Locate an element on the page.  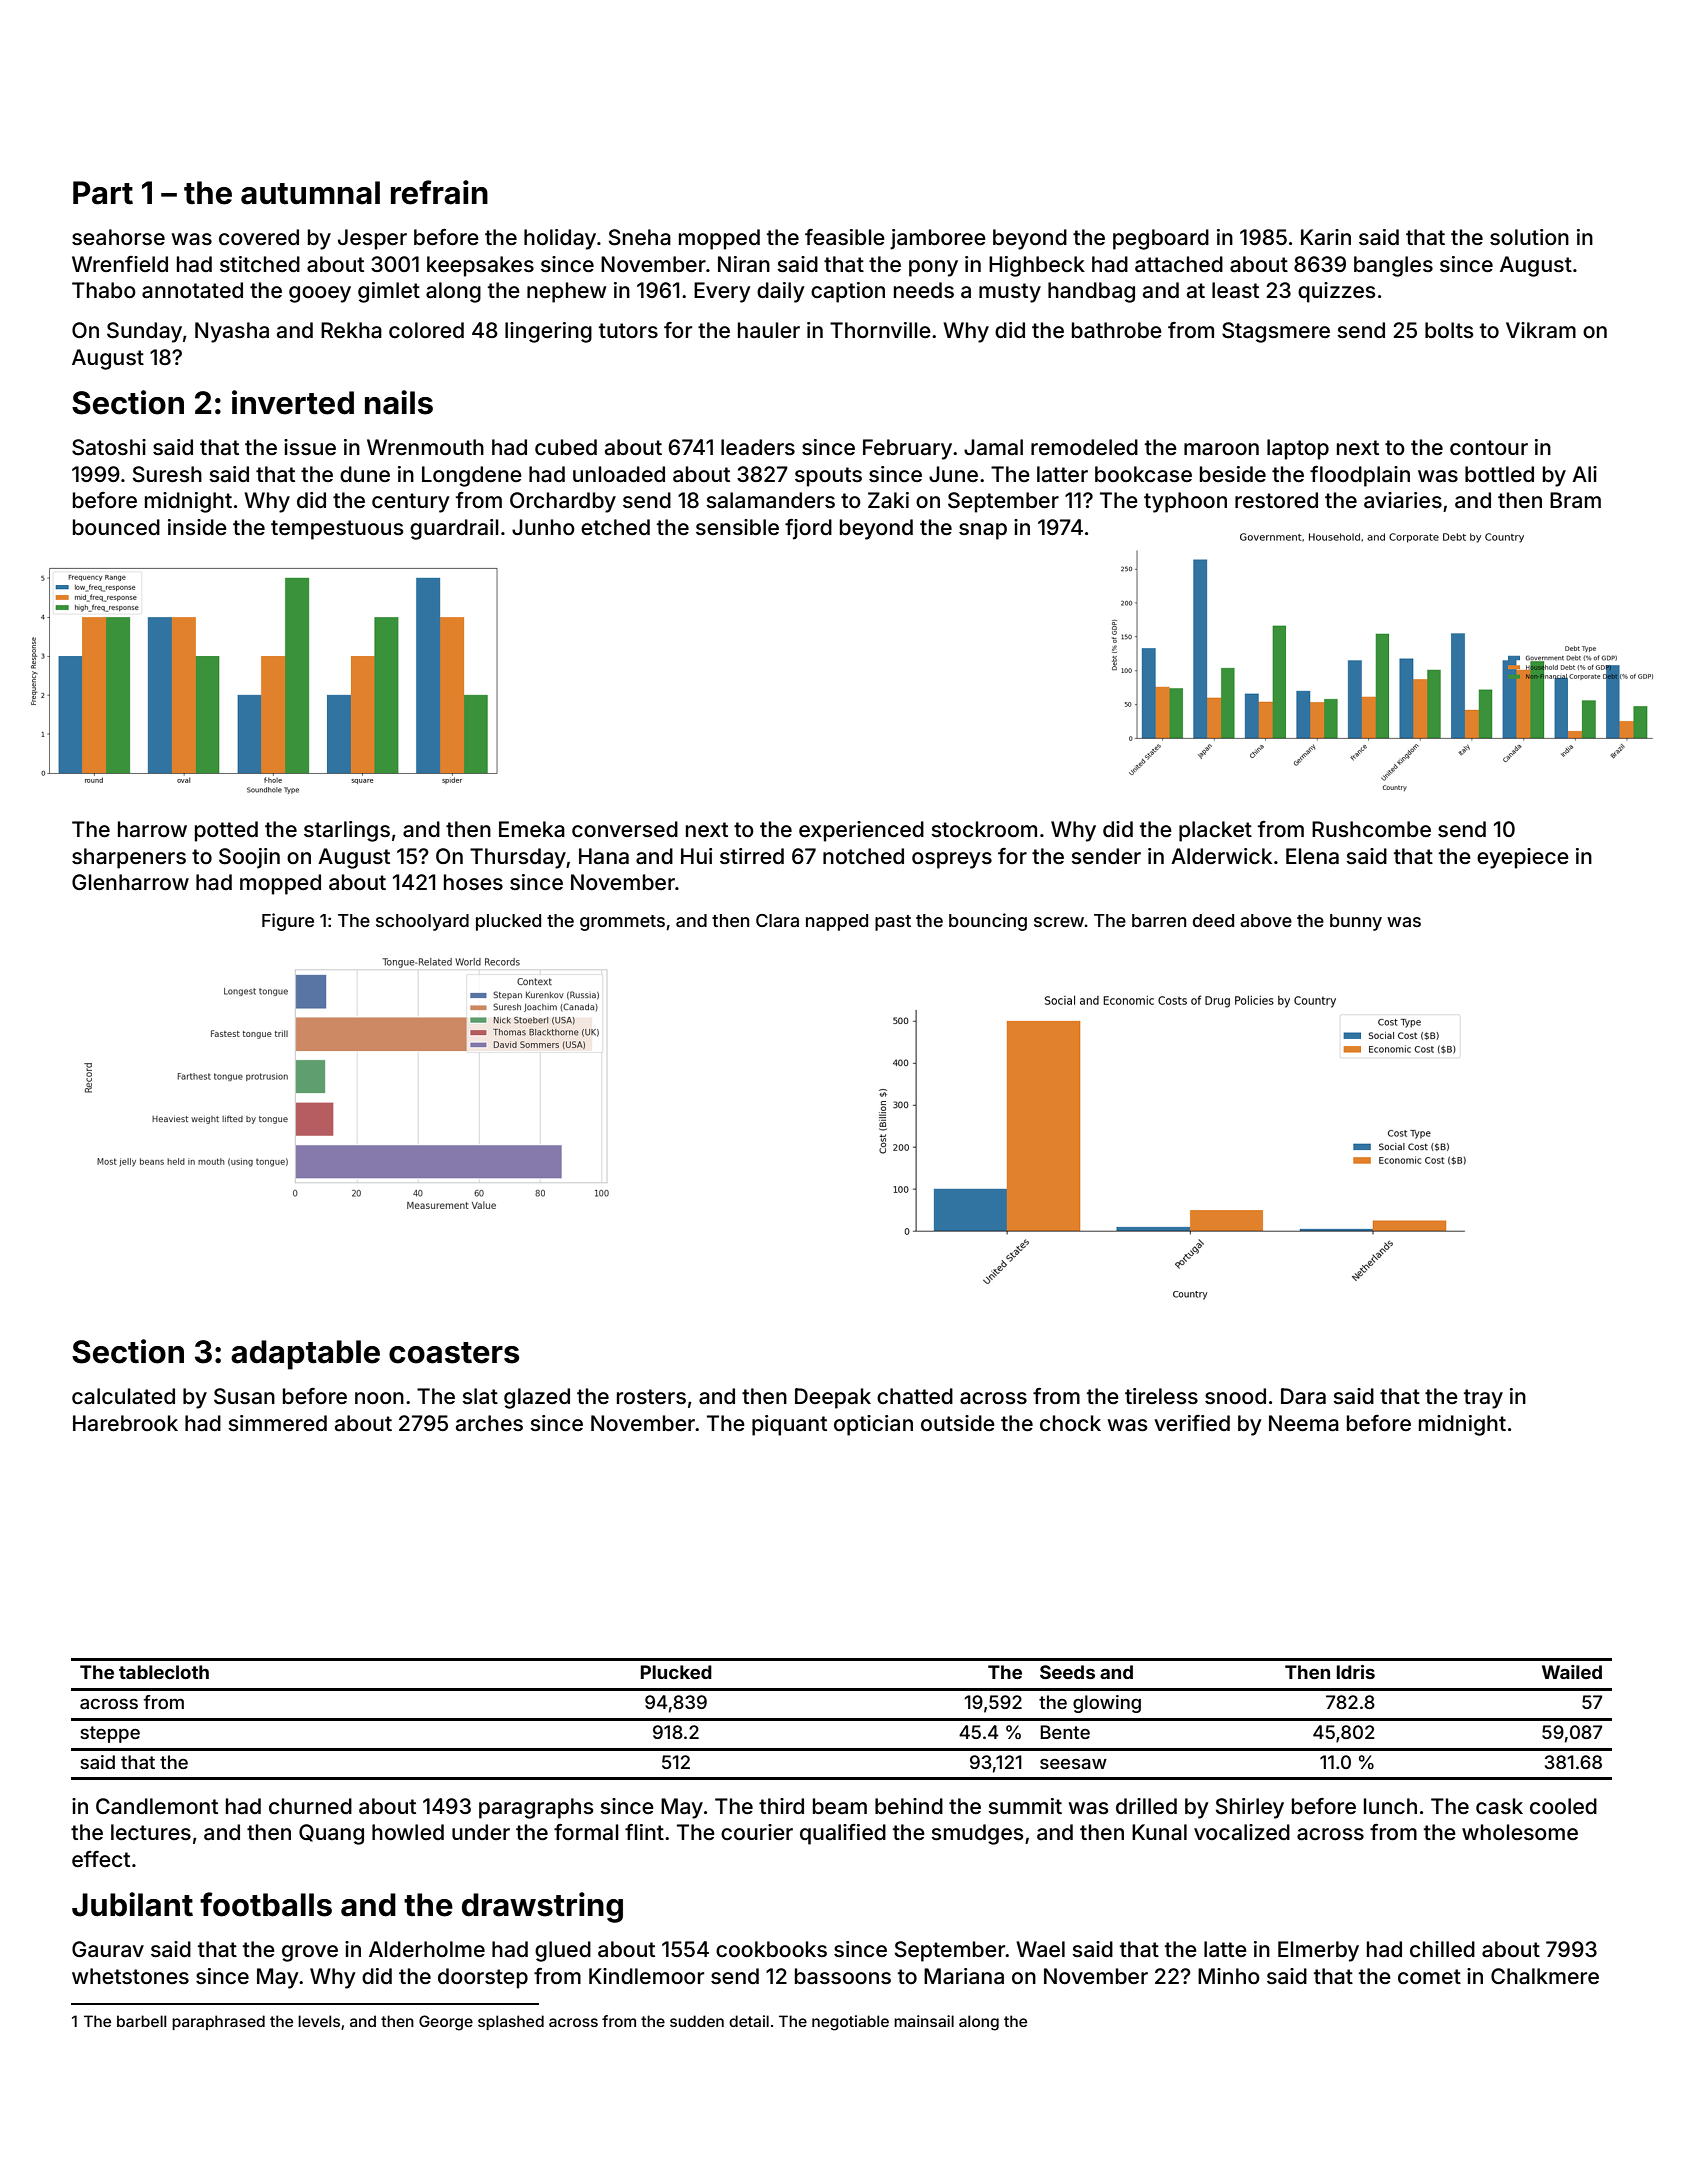
bouncing is located at coordinates (988, 922).
